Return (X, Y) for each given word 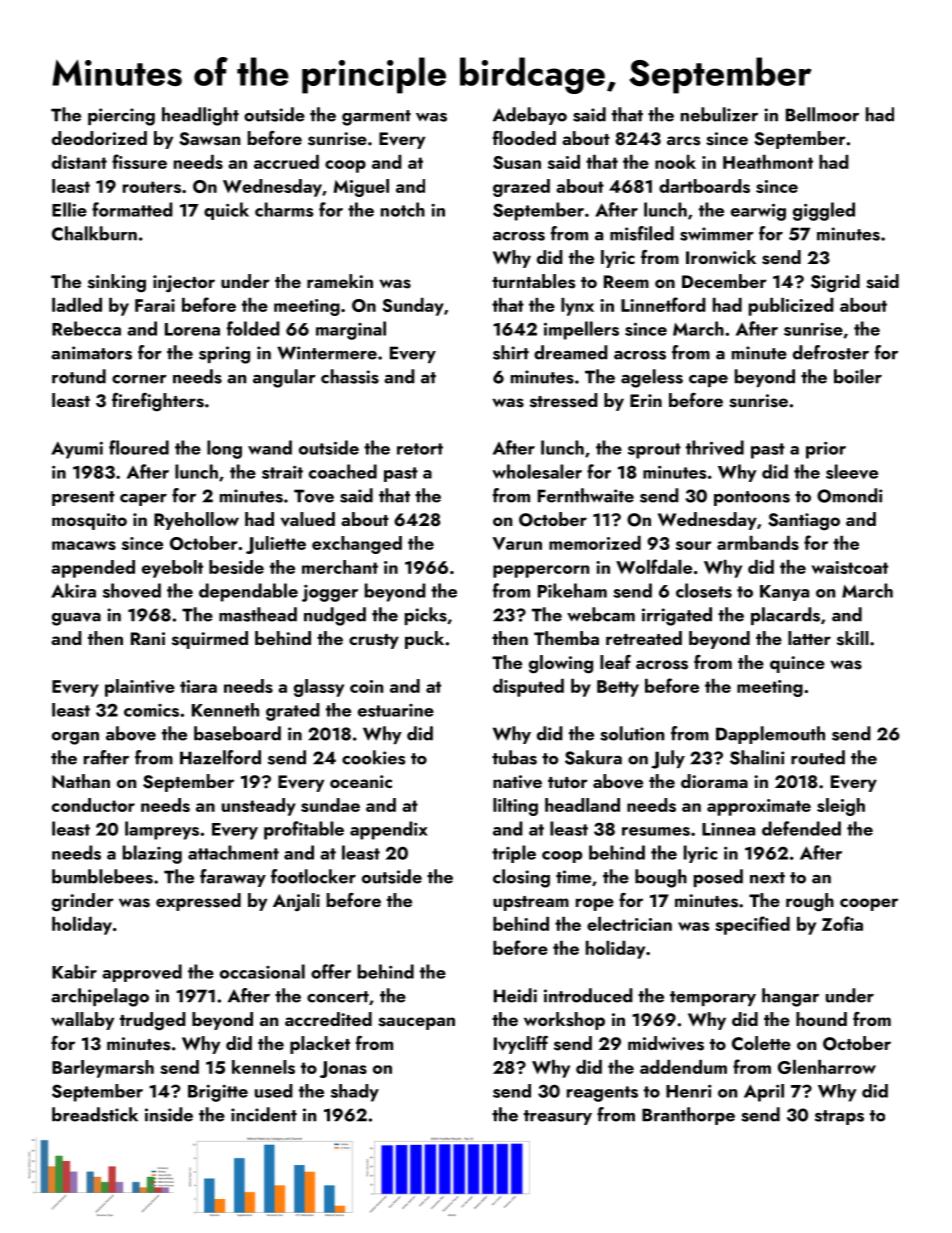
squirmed (210, 640)
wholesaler (537, 471)
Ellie (69, 209)
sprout (654, 451)
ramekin (340, 281)
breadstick (95, 1114)
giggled (824, 211)
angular (284, 378)
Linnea (728, 829)
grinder (83, 902)
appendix (389, 830)
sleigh (841, 807)
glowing (561, 664)
